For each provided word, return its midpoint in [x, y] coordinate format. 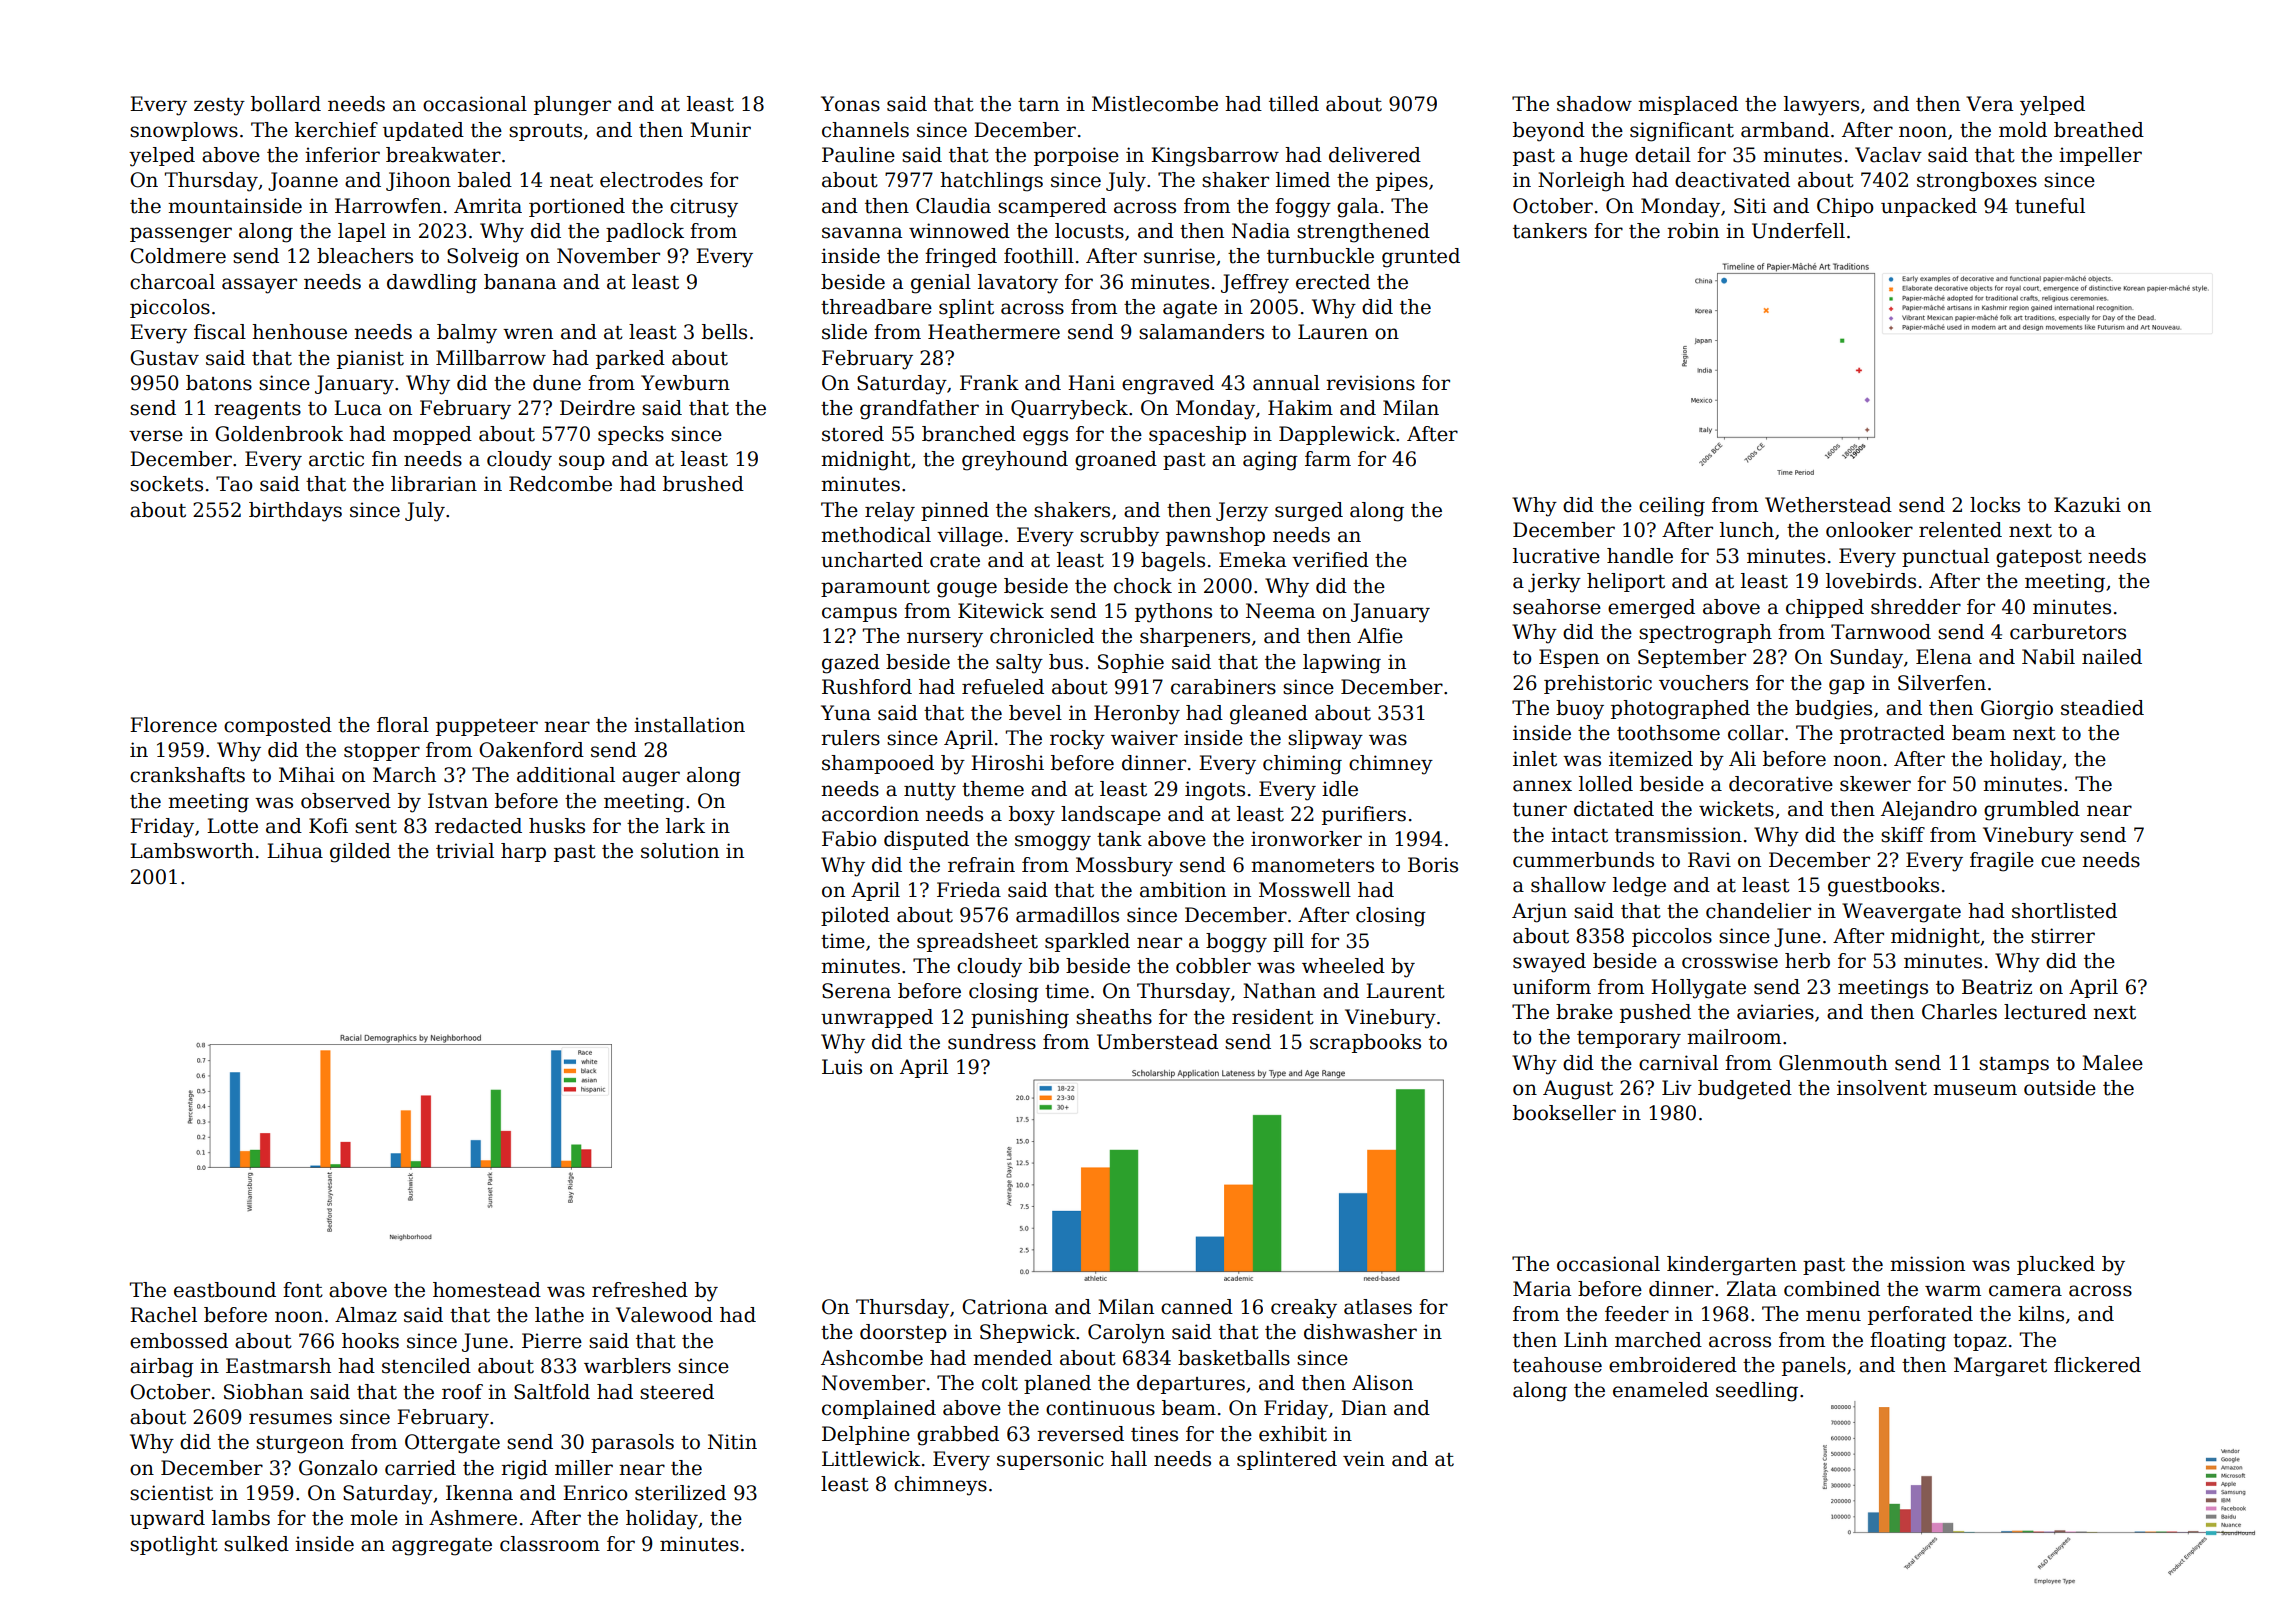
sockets [166, 484]
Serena [856, 991]
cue [2058, 862]
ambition [1183, 890]
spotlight [174, 1546]
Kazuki [2087, 505]
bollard [286, 104]
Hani [1091, 383]
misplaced [1688, 105]
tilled [1294, 104]
